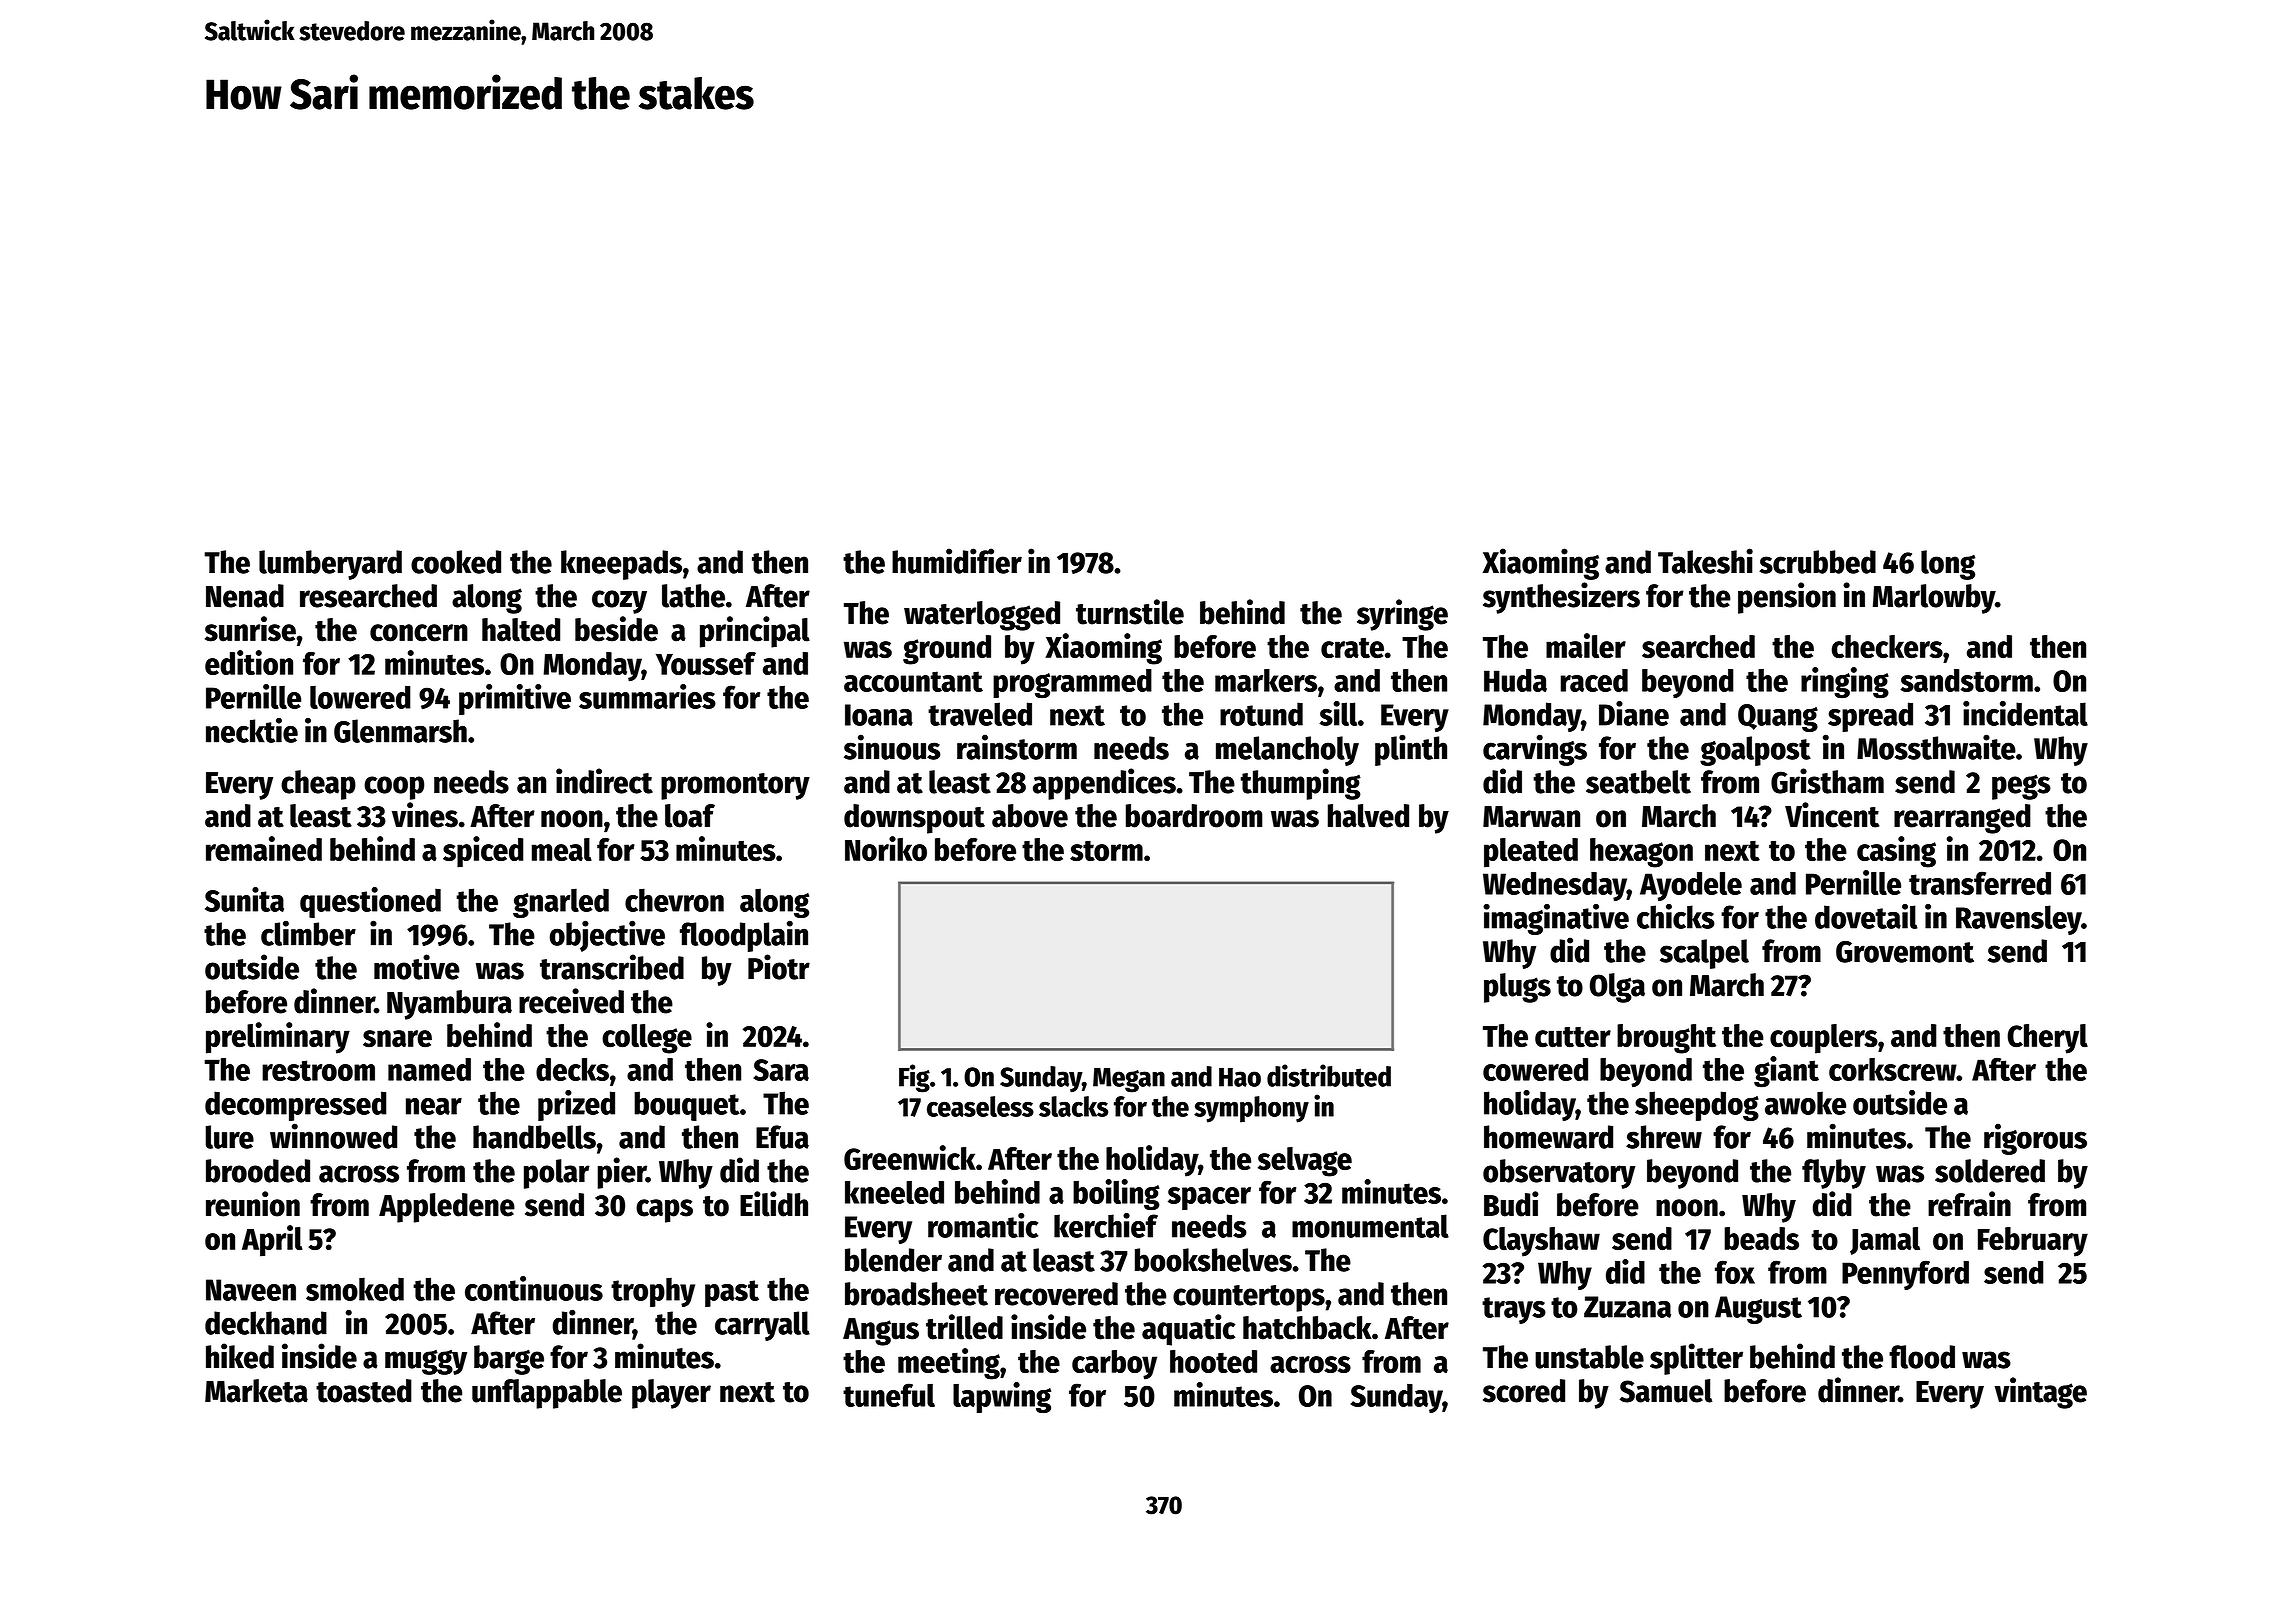 This page has height=1620, width=2292. I want to click on necktie, so click(252, 730).
